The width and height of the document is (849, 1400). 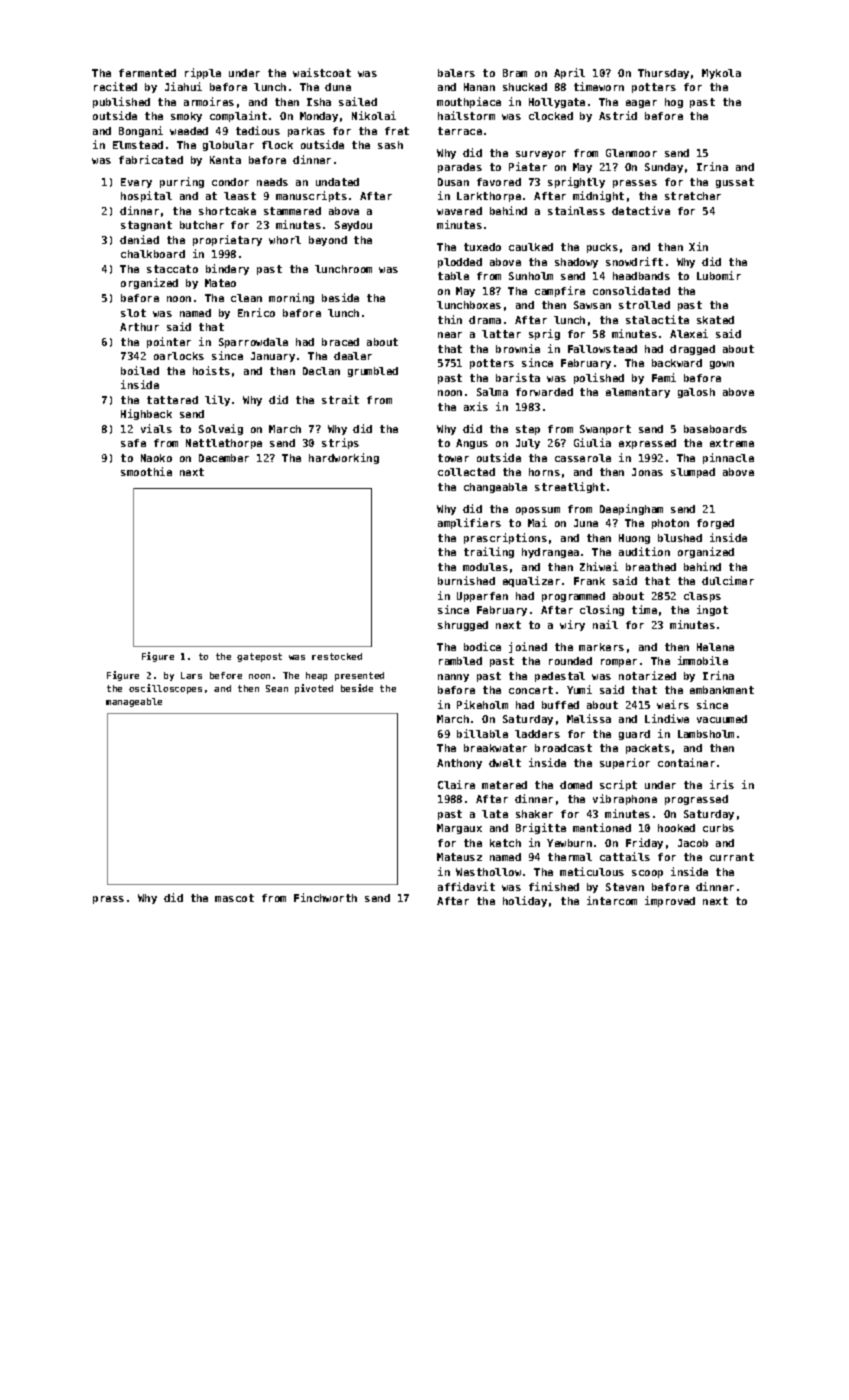 What do you see at coordinates (456, 784) in the document?
I see `Claire` at bounding box center [456, 784].
